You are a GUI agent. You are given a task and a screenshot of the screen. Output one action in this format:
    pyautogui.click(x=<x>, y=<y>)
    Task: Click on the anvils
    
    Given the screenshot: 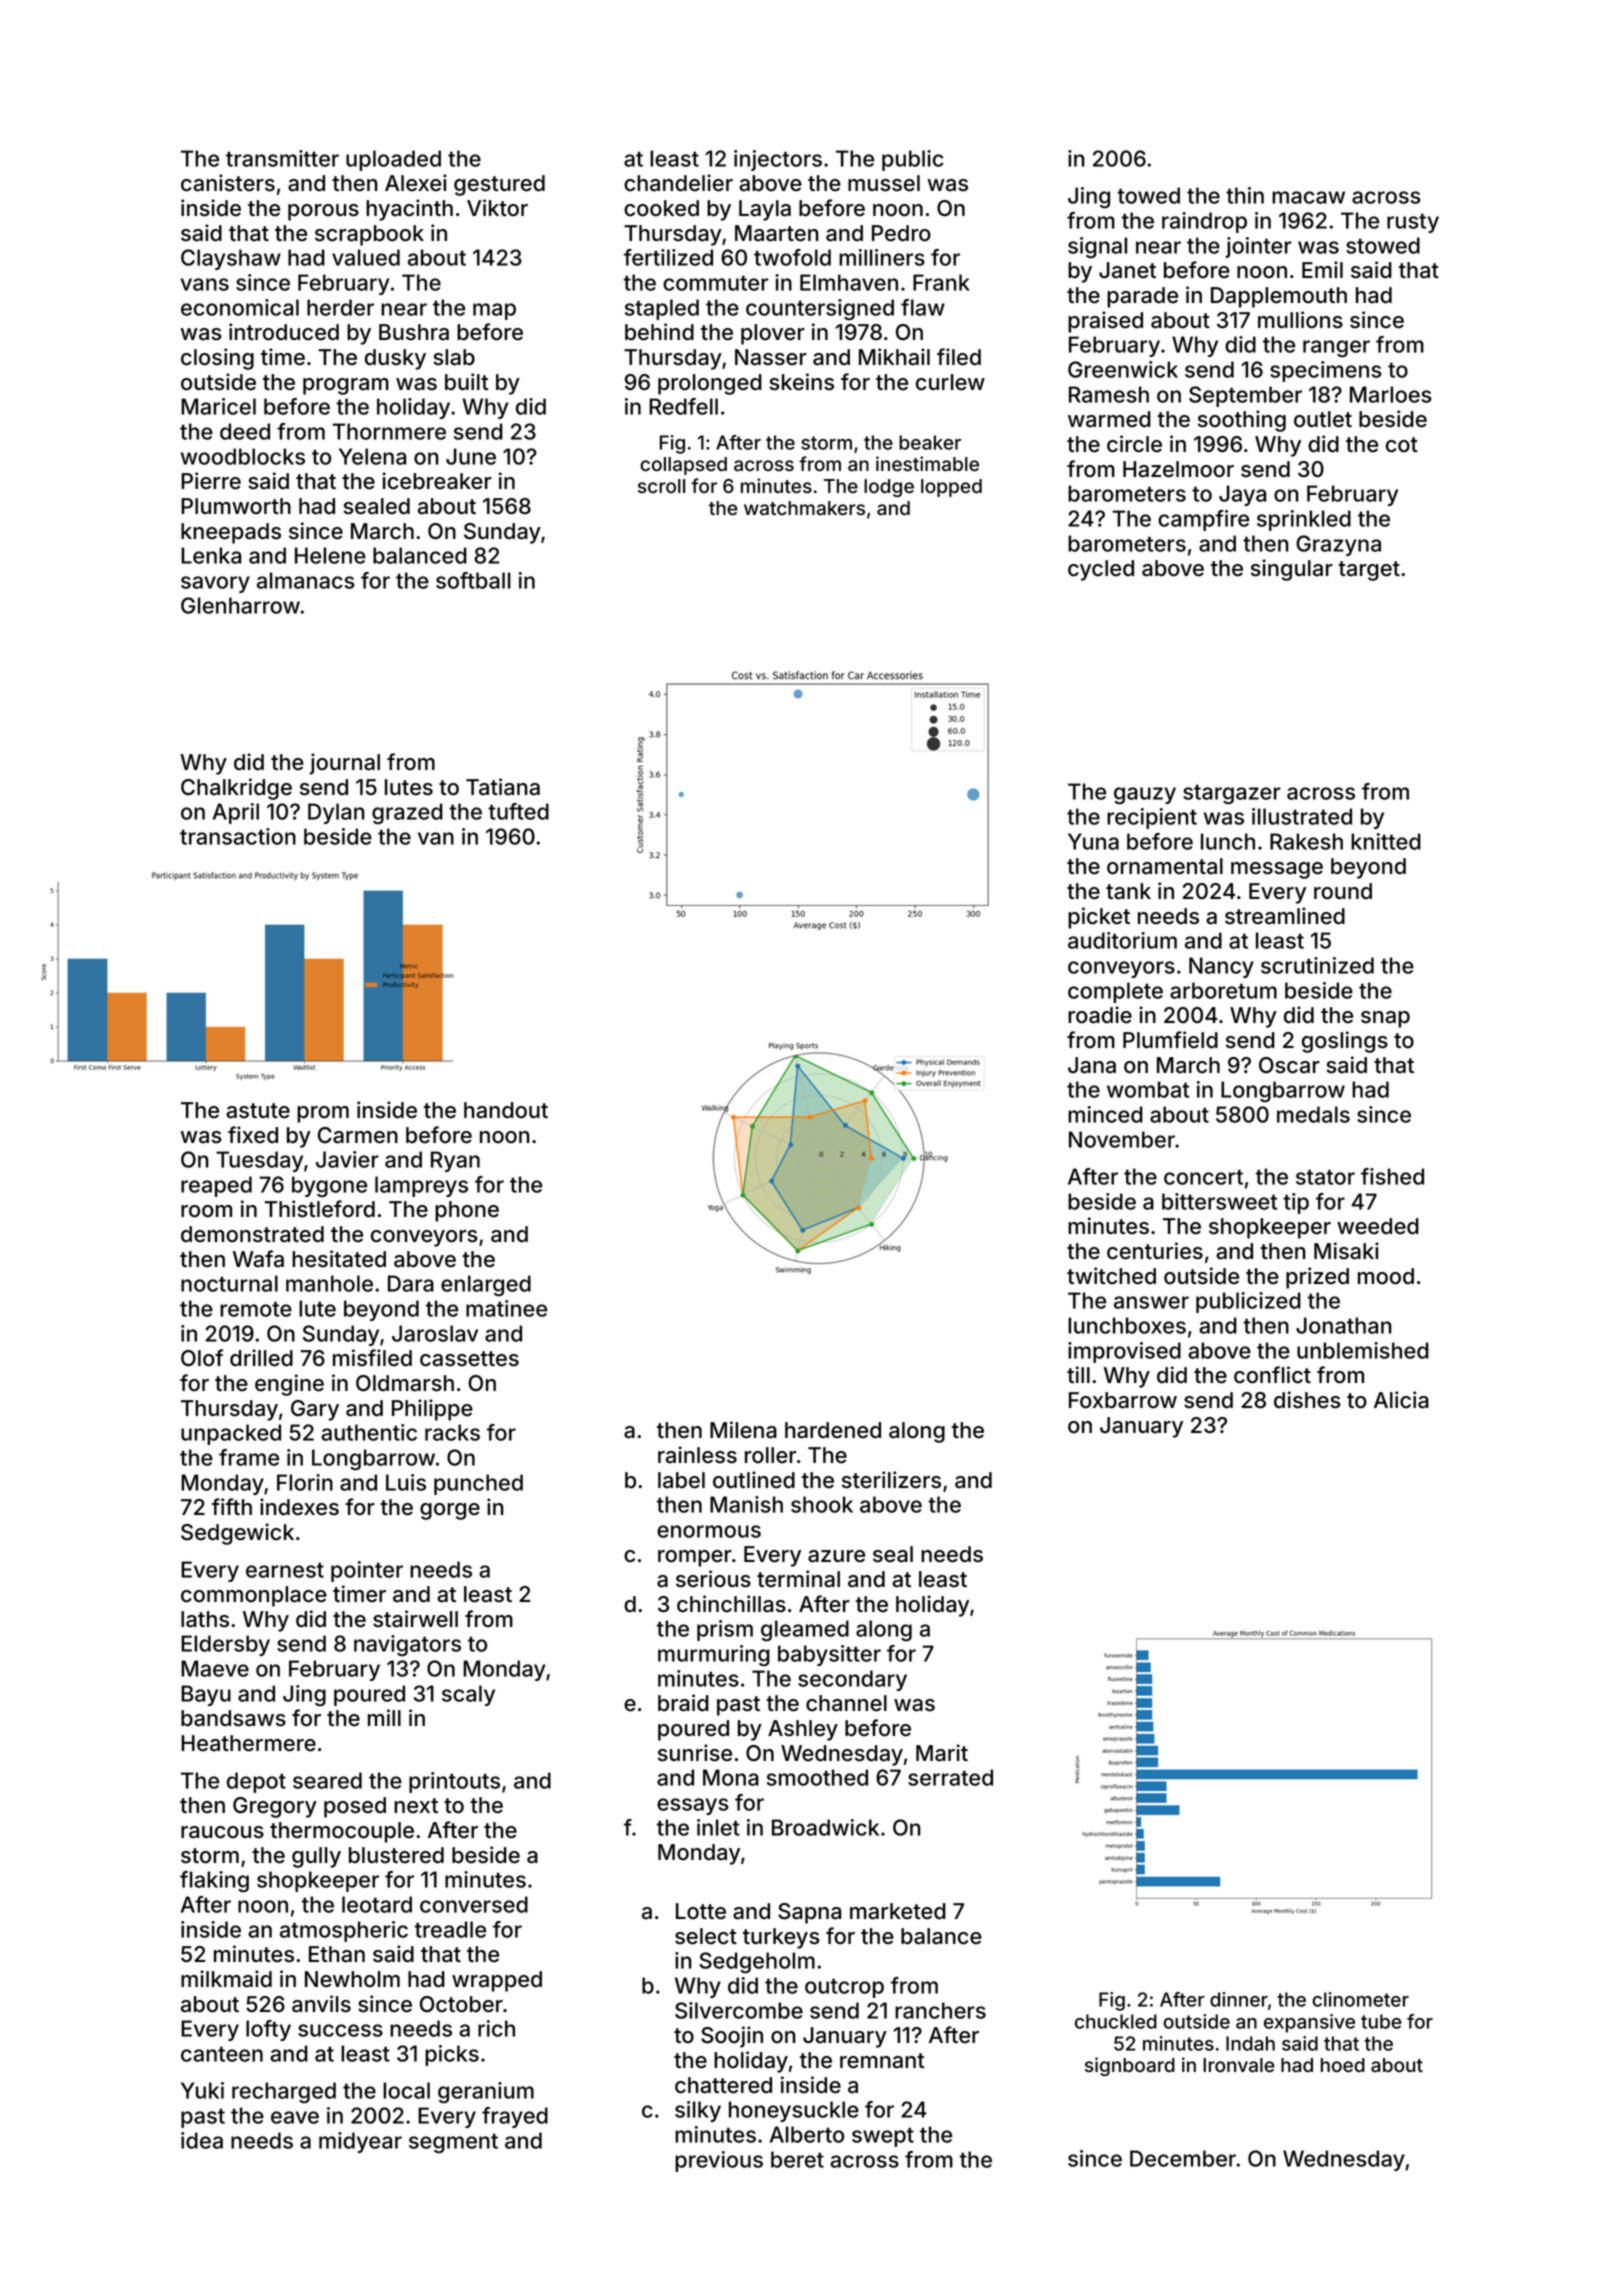 What is the action you would take?
    pyautogui.click(x=321, y=2004)
